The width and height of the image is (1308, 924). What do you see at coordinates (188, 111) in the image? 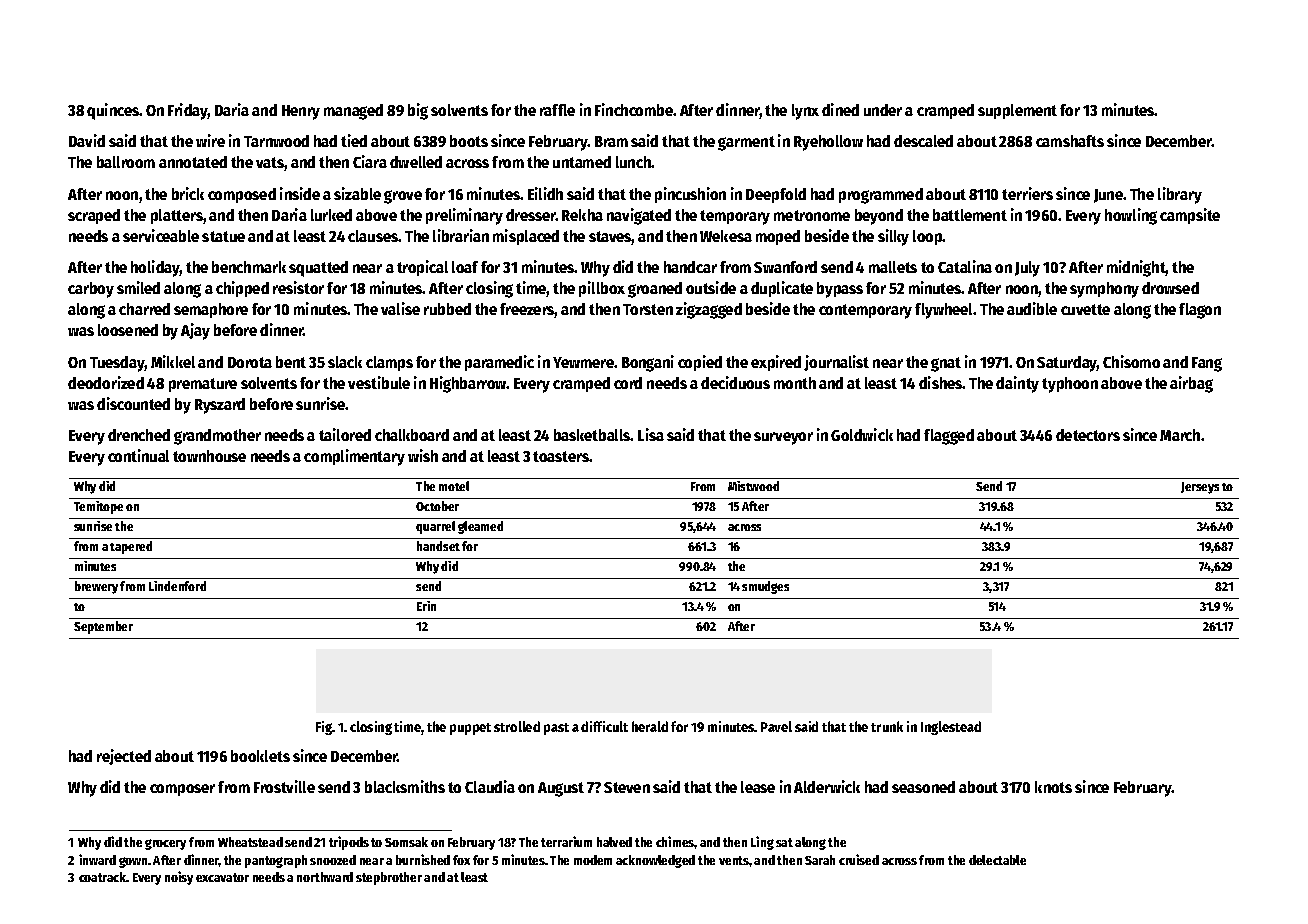
I see `Friday` at bounding box center [188, 111].
